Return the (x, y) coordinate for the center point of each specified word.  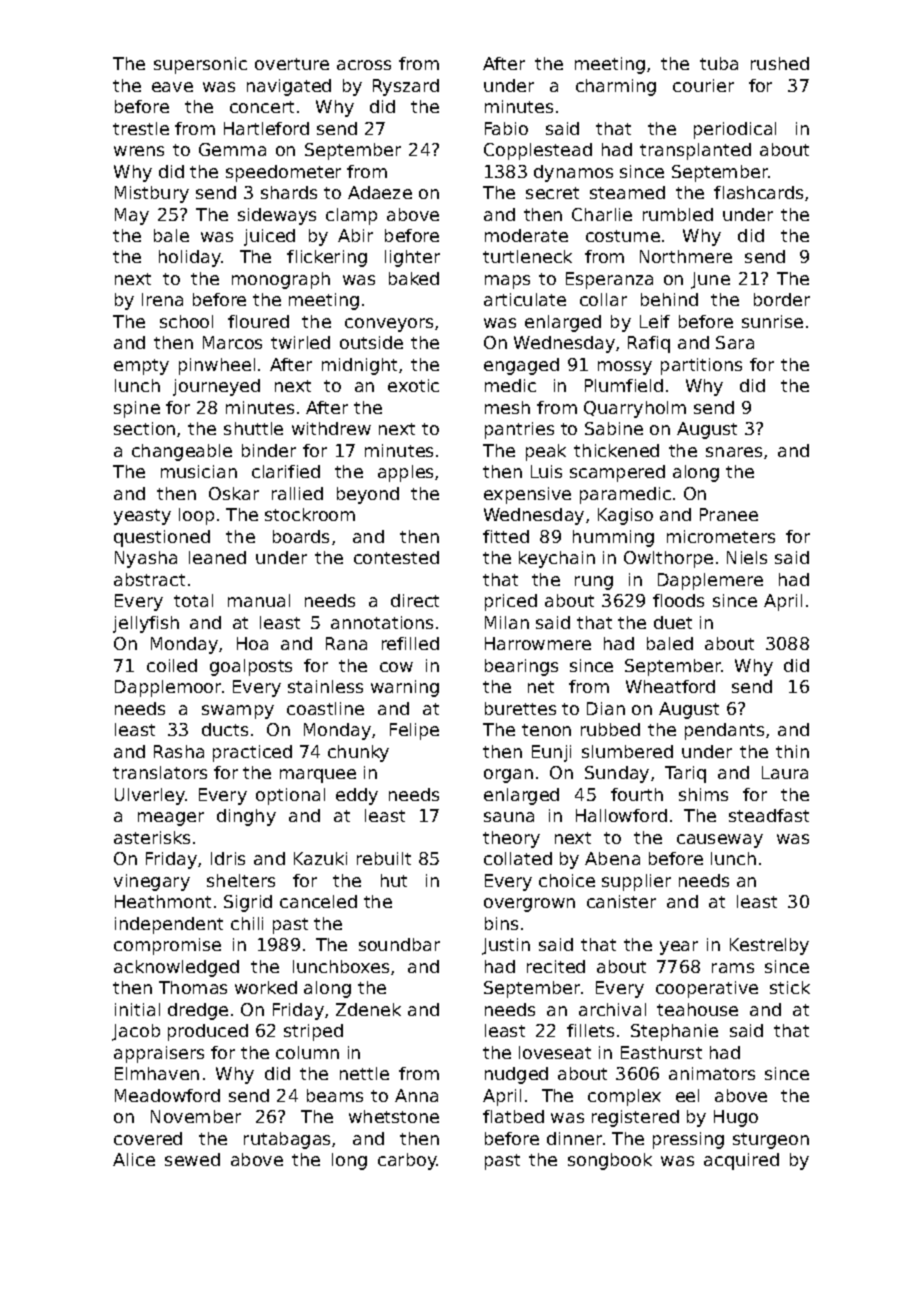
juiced (269, 237)
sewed (192, 1159)
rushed (780, 63)
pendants (724, 731)
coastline (325, 708)
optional (290, 796)
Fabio (506, 128)
